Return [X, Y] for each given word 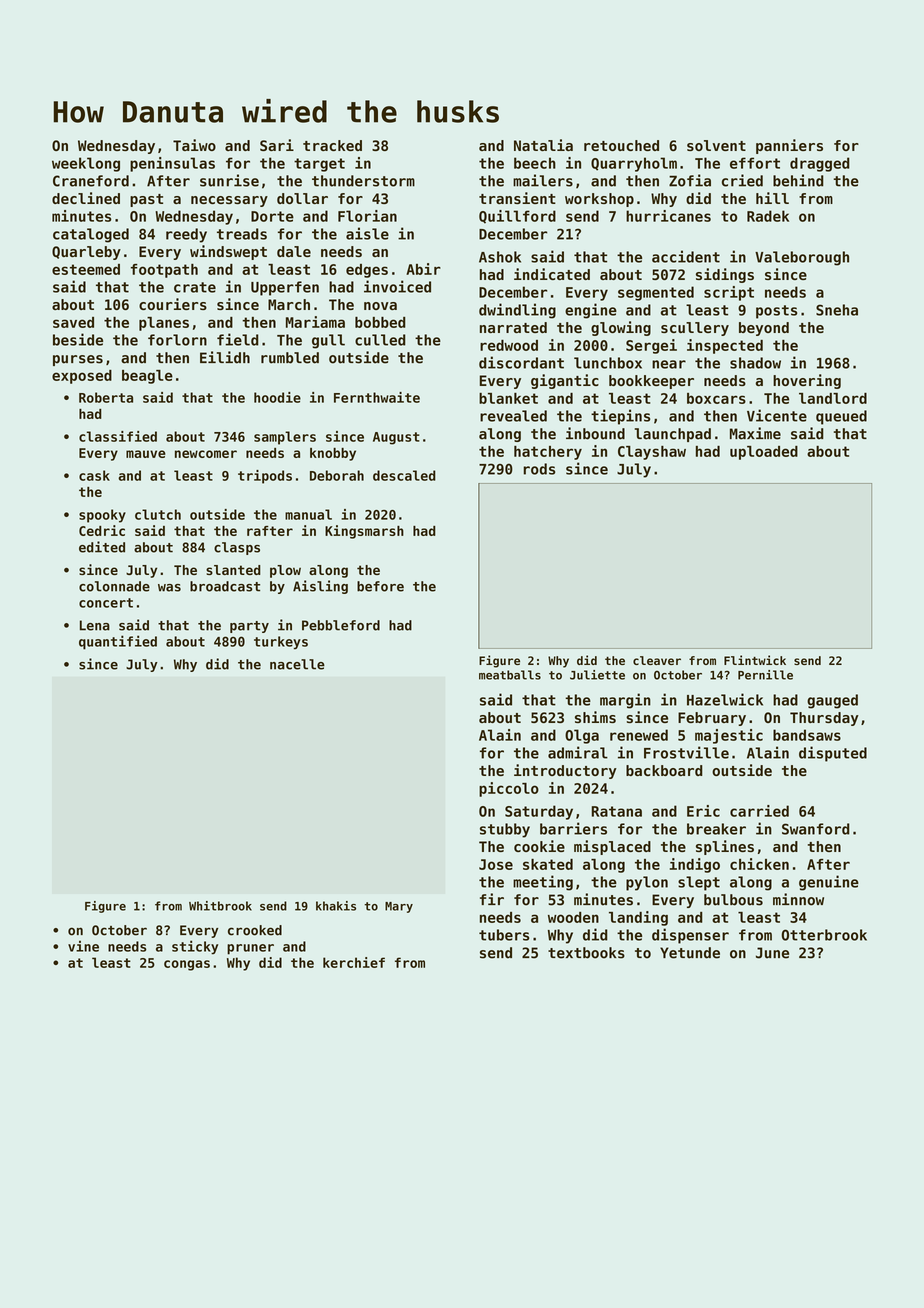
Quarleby [86, 253]
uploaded [764, 453]
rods [539, 469]
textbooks [586, 953]
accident [686, 256]
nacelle [297, 664]
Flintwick [755, 660]
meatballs [510, 675]
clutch [158, 514]
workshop [599, 200]
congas [187, 965]
